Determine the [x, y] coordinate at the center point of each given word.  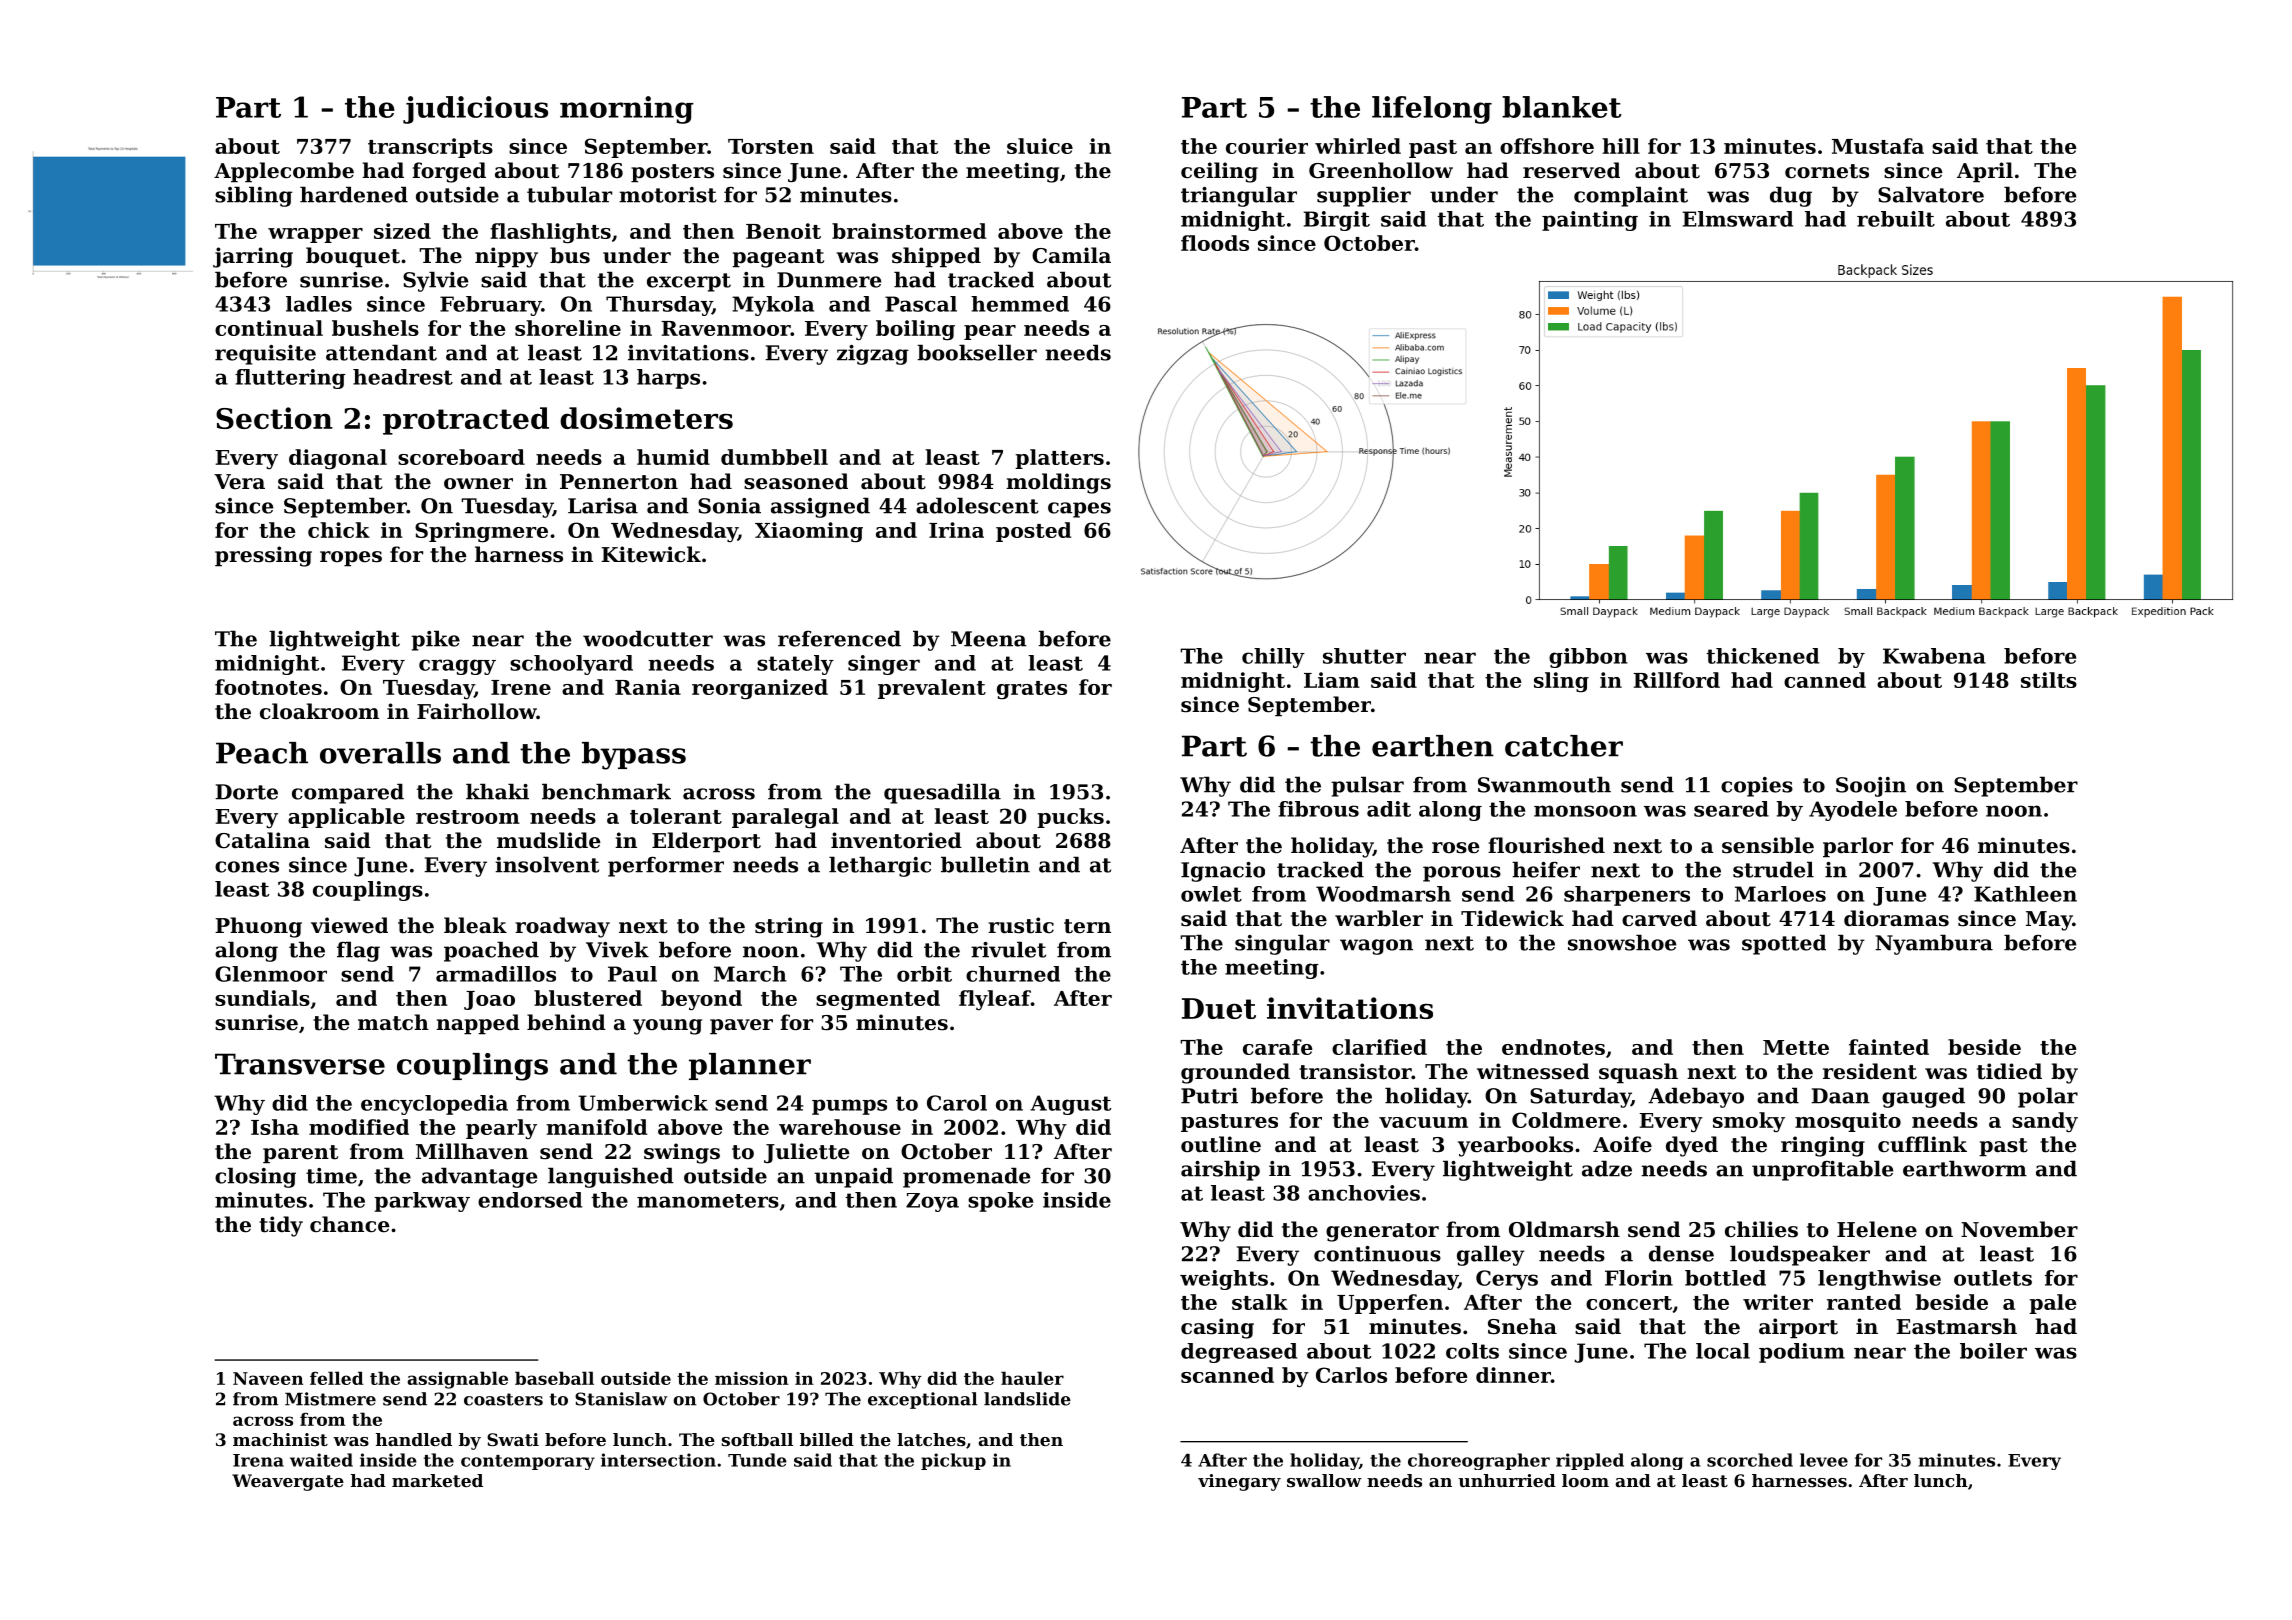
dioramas [1896, 918]
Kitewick [651, 554]
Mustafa [1878, 146]
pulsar [1368, 786]
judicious [475, 110]
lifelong [1432, 110]
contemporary [528, 1462]
